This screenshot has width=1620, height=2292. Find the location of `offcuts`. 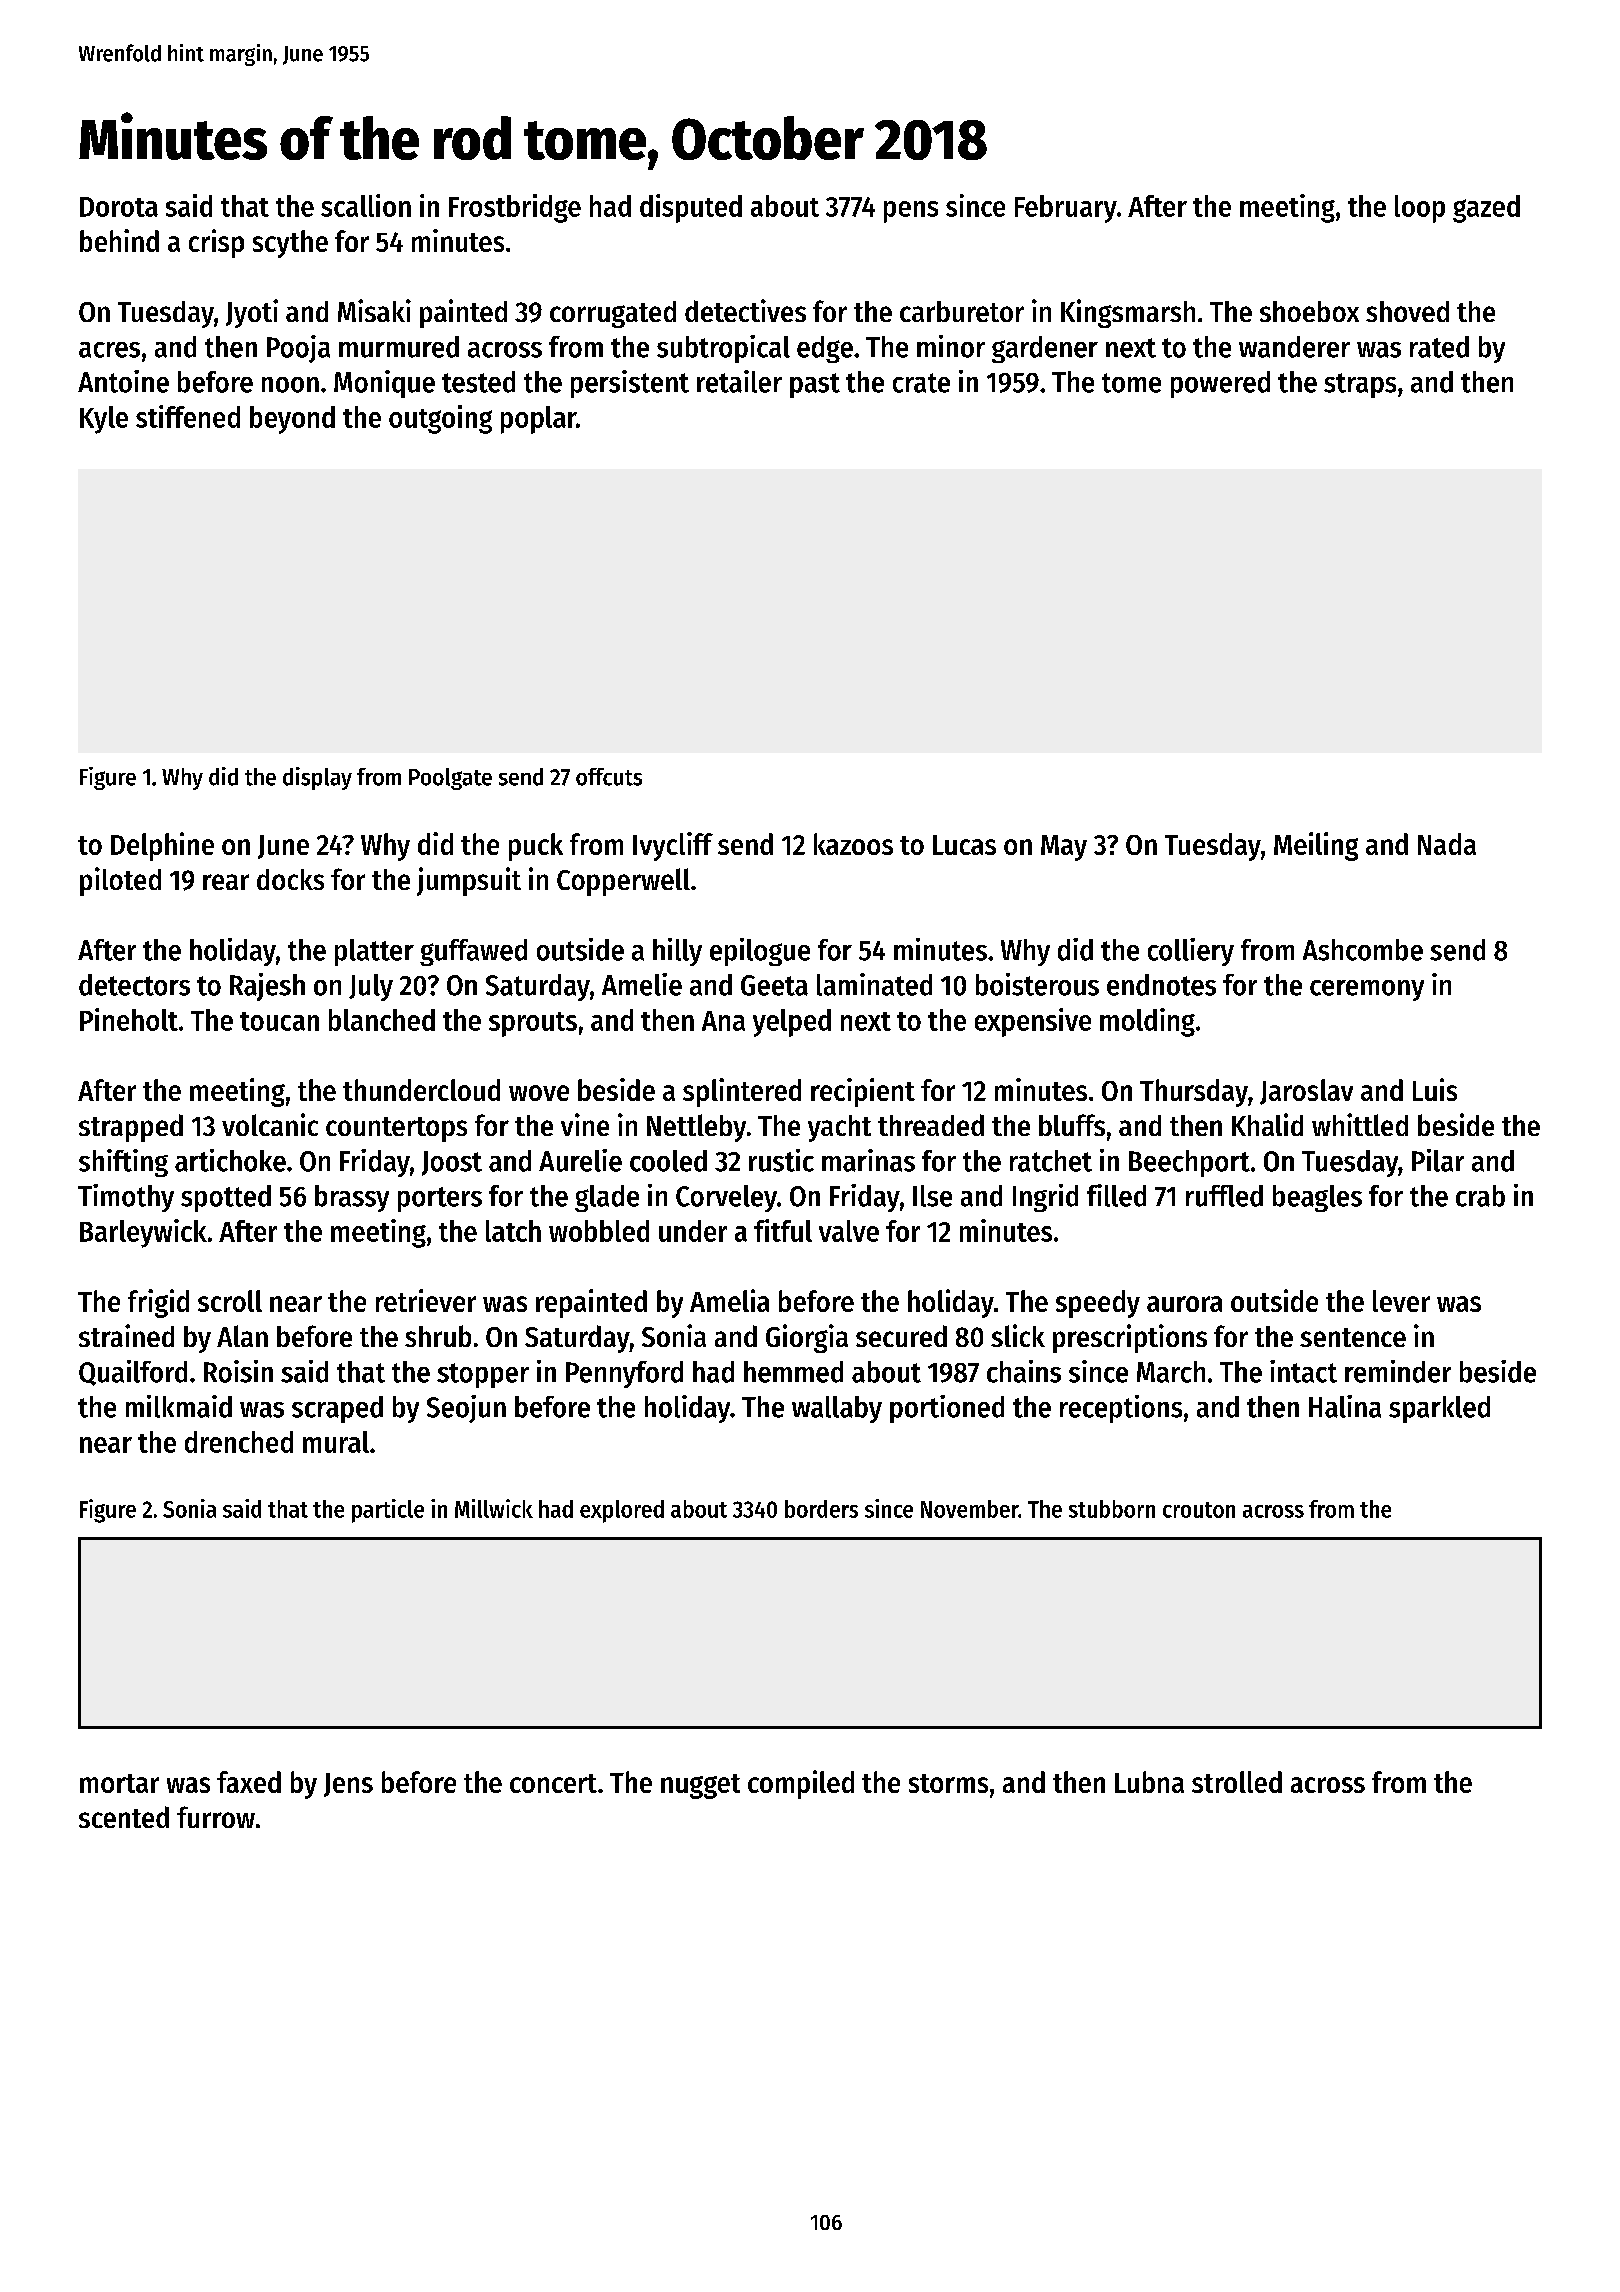

offcuts is located at coordinates (609, 777).
